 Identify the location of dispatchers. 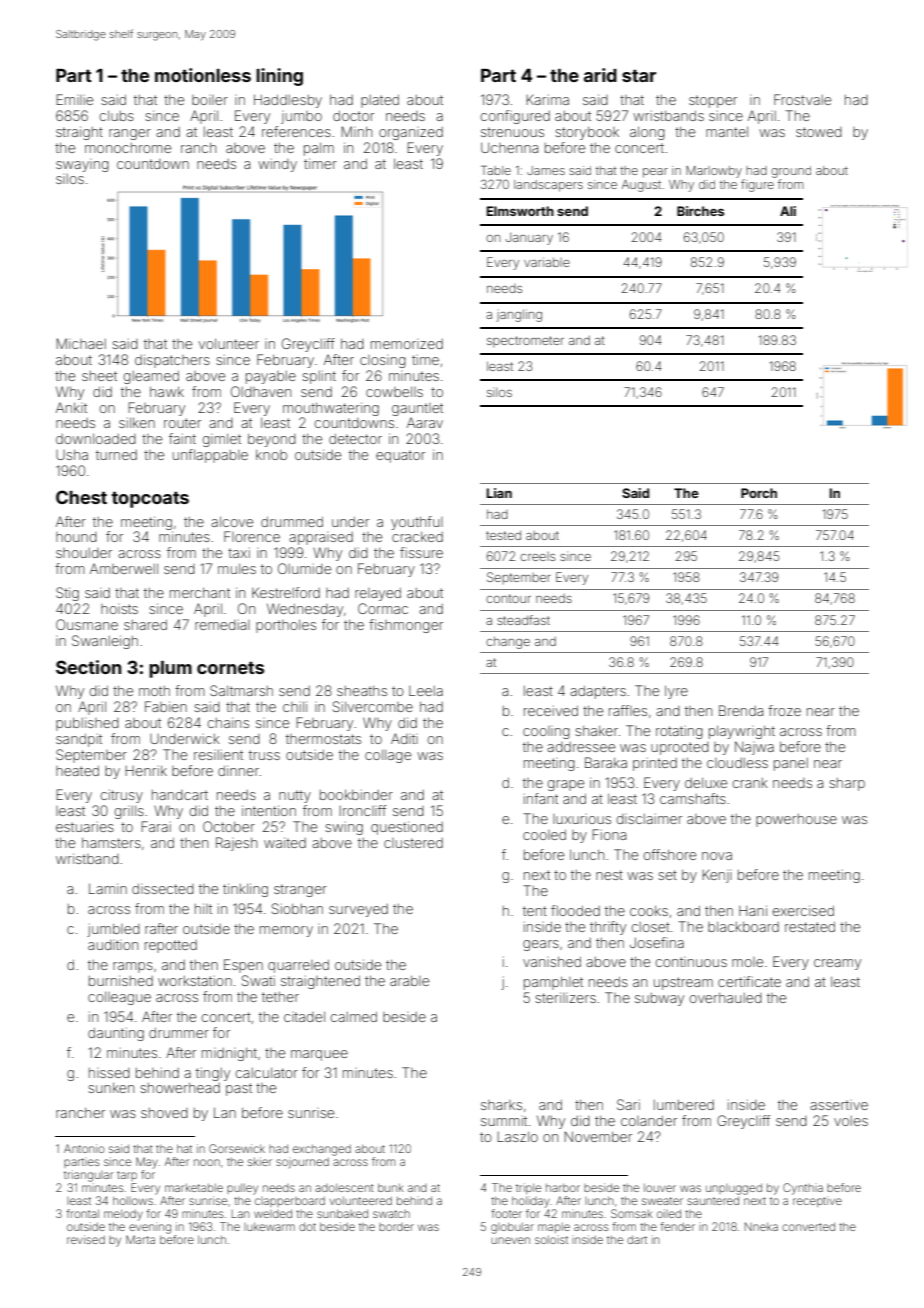
(172, 361).
